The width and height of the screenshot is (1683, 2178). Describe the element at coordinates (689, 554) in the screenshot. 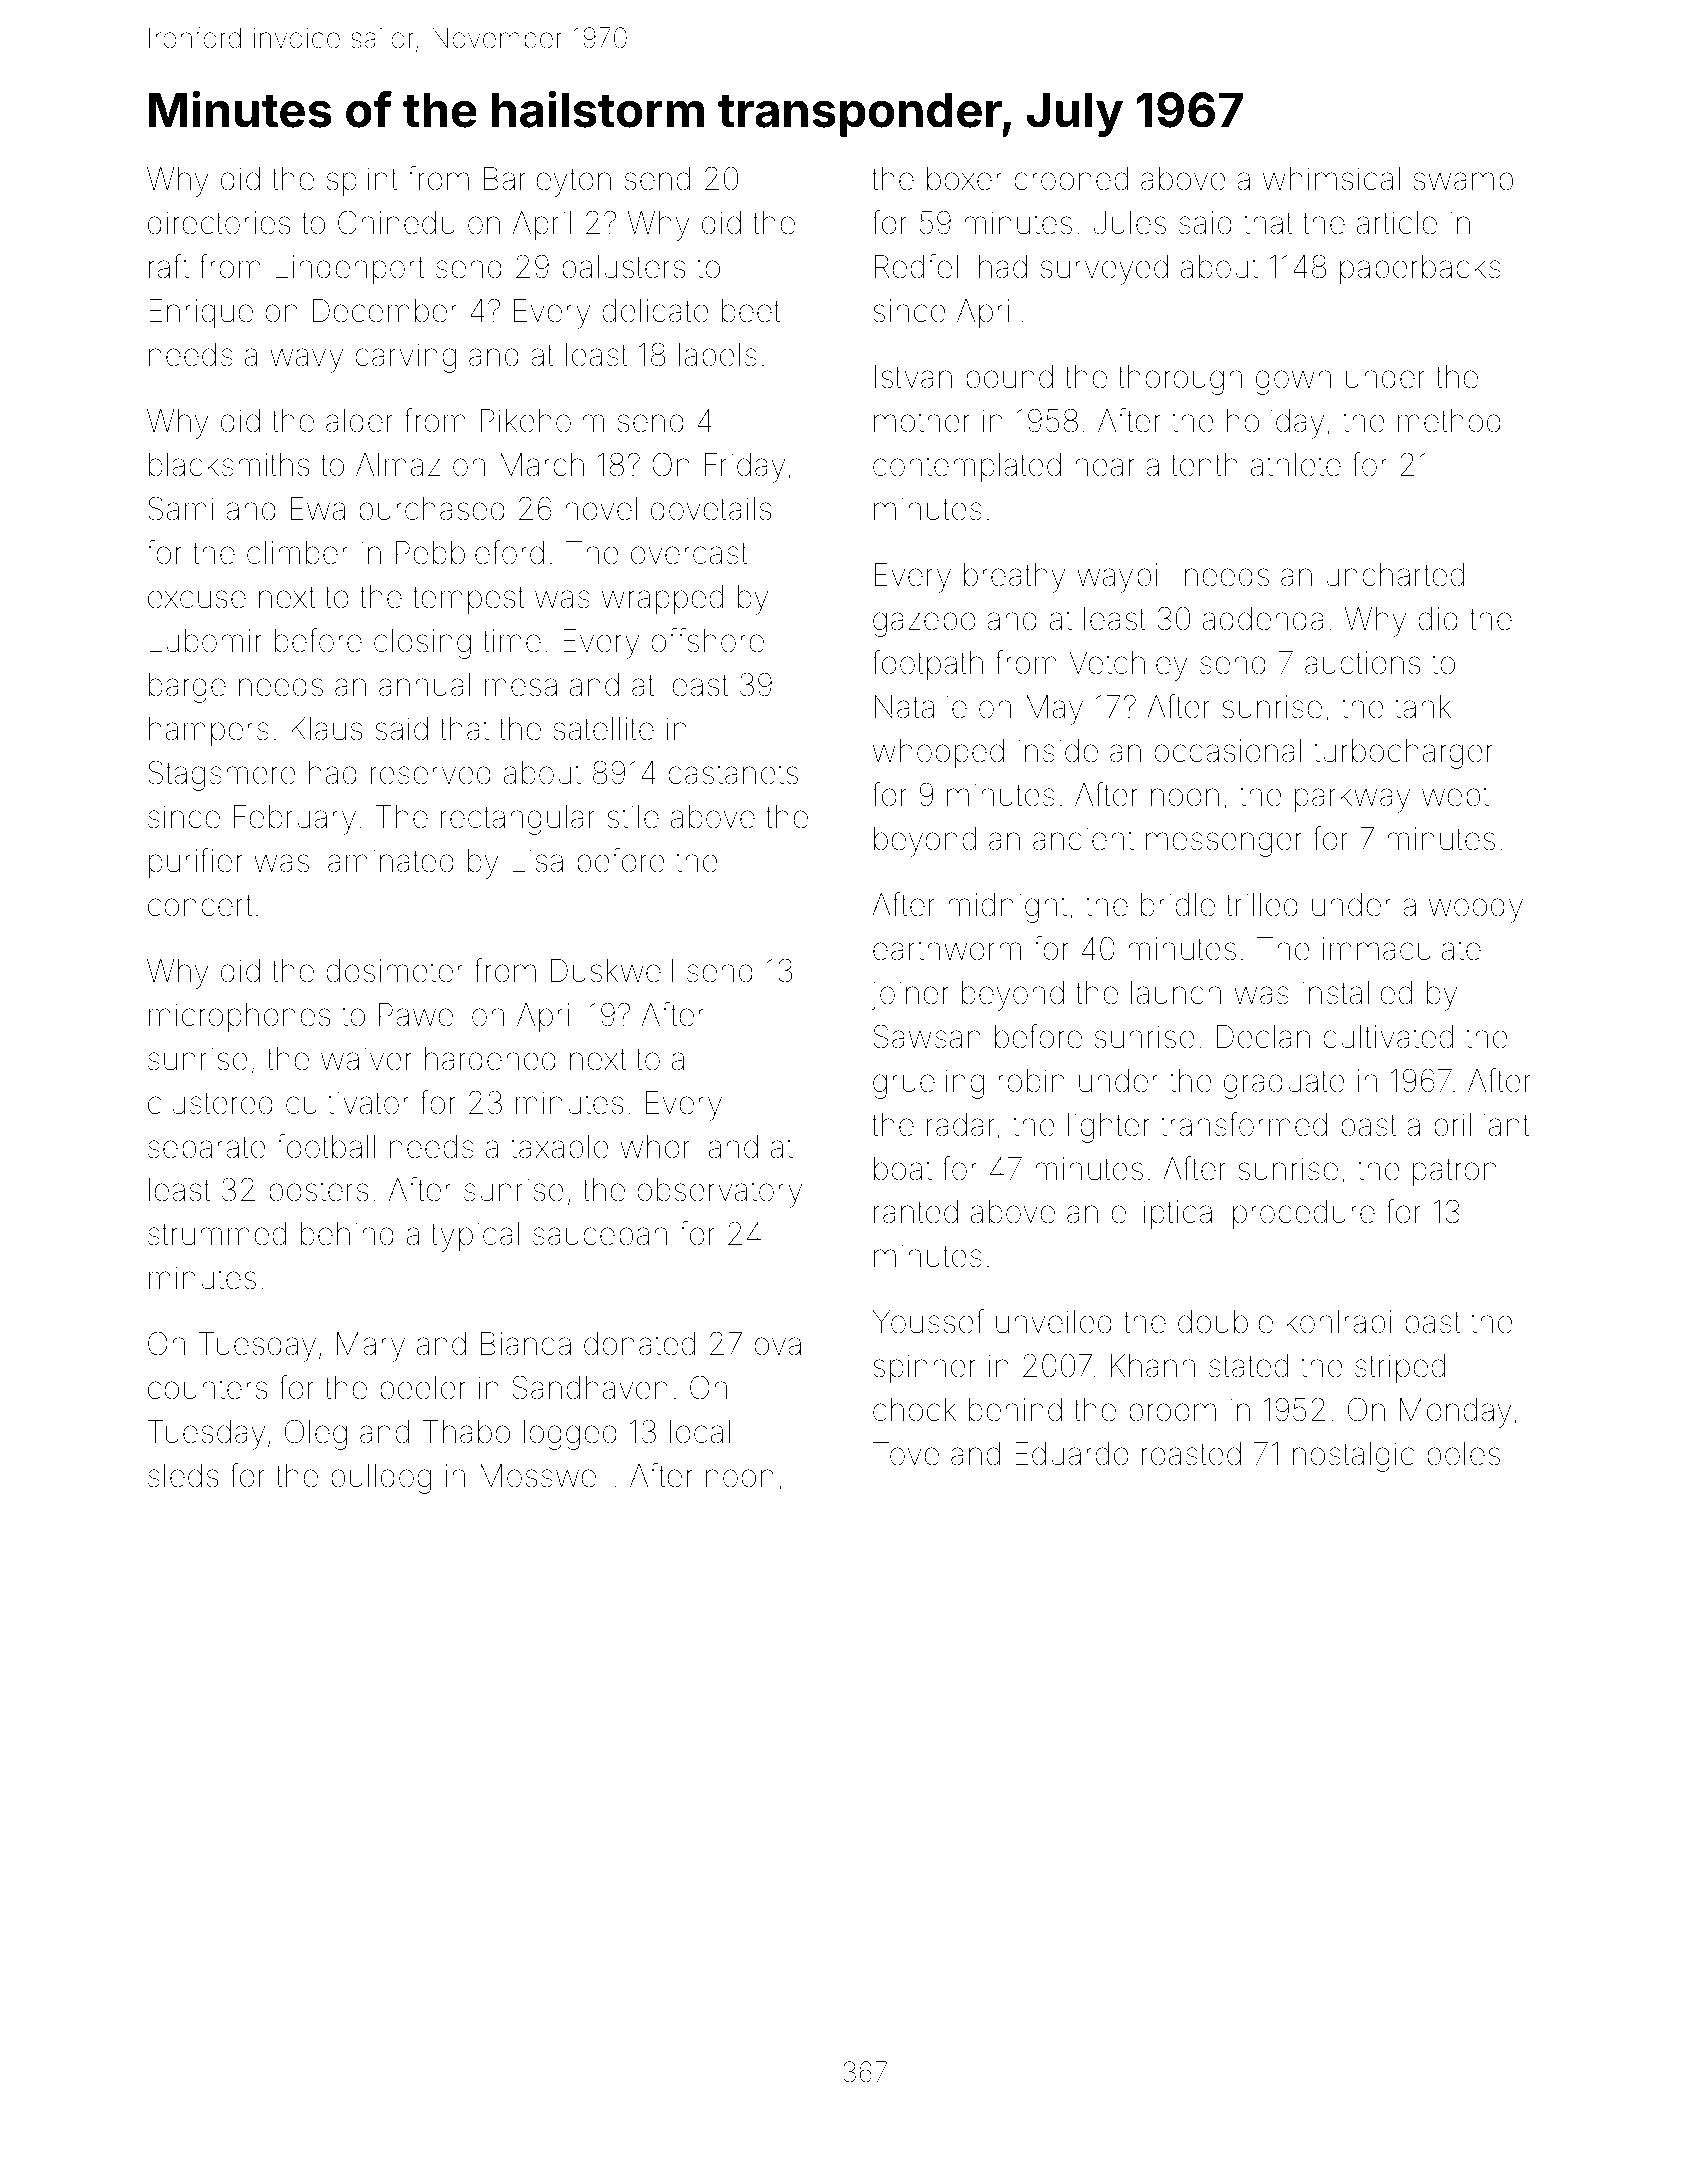

I see `overcast` at that location.
